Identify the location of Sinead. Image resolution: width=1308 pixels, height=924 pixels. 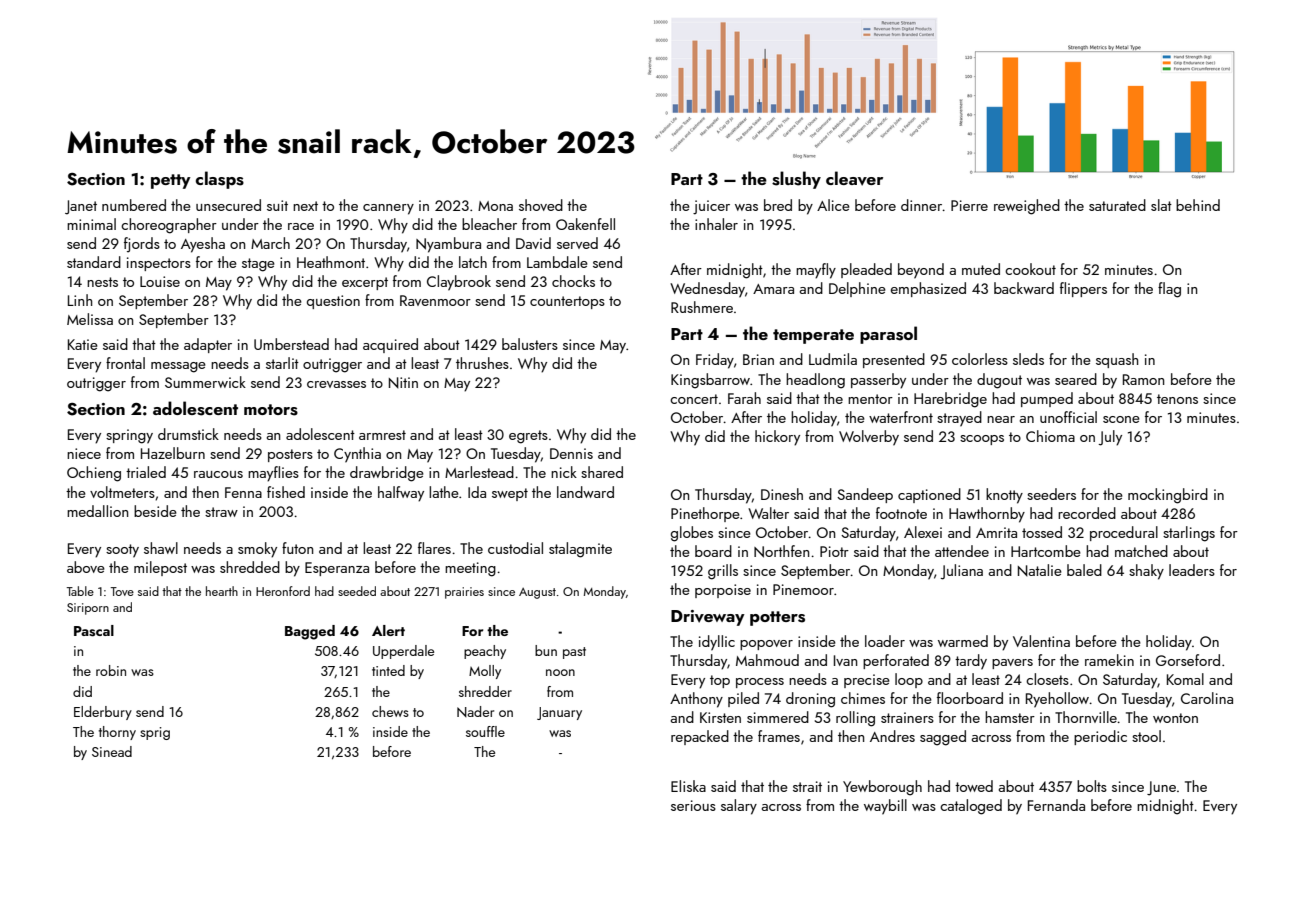
(112, 751).
